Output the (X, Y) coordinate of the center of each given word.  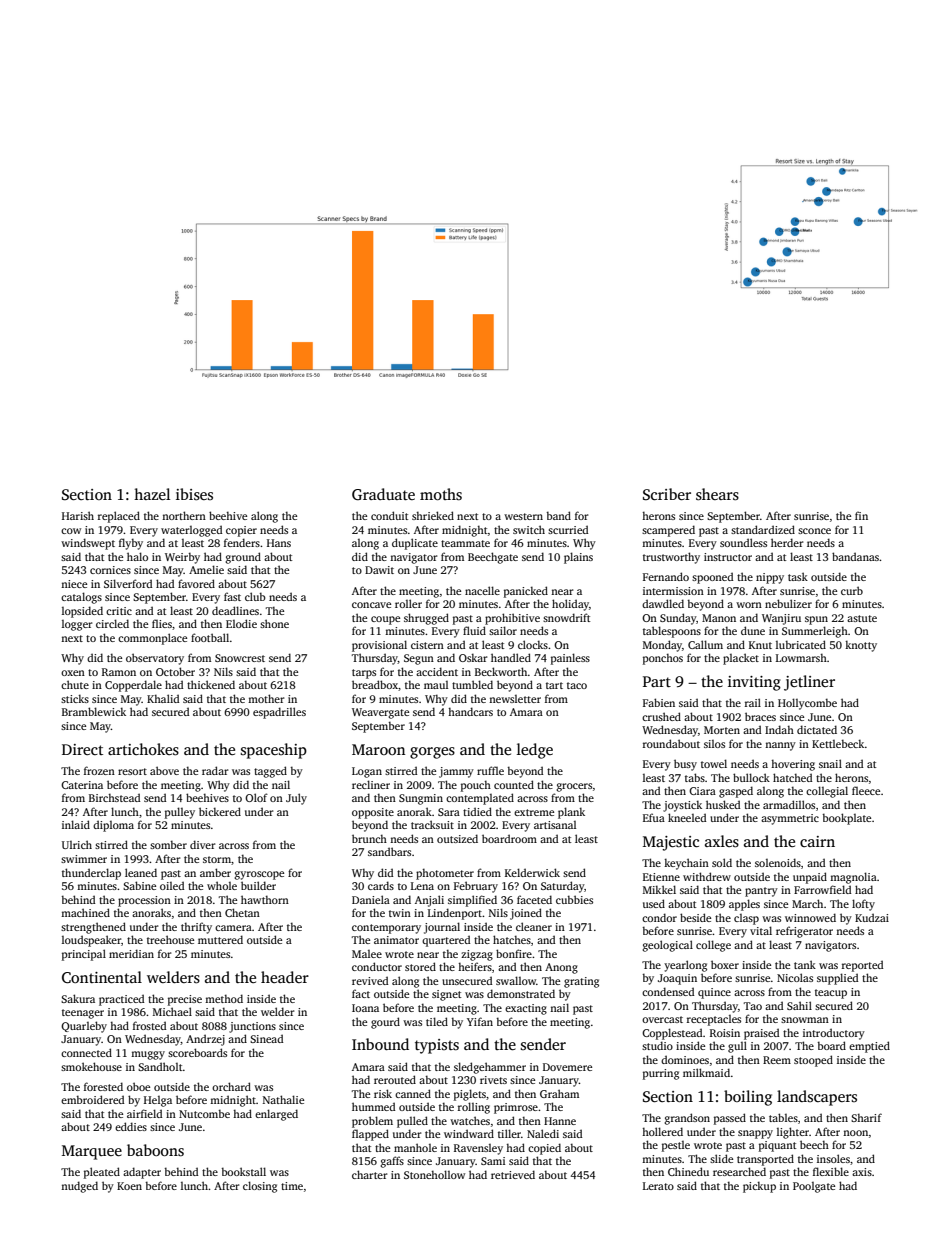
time (292, 1186)
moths (441, 494)
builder (258, 885)
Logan (367, 772)
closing (260, 1187)
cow (71, 531)
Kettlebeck (838, 743)
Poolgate (814, 1187)
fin (861, 515)
